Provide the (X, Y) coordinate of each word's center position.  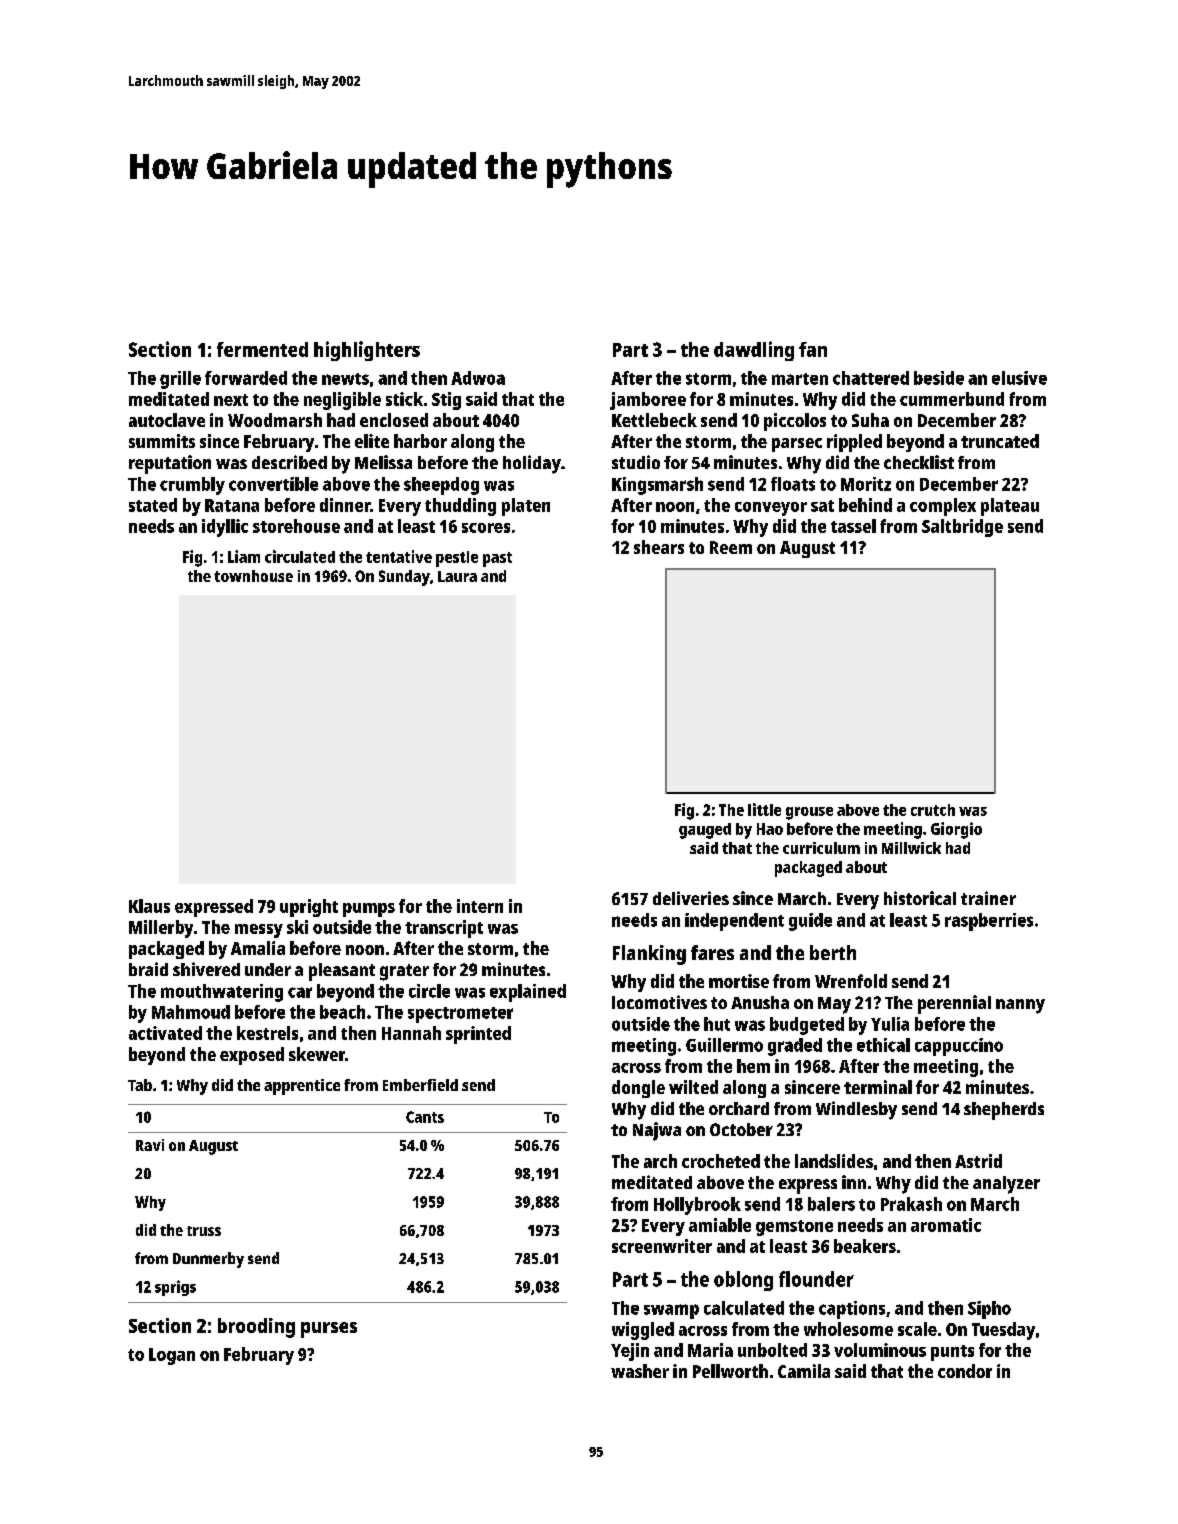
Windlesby (856, 1110)
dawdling (754, 351)
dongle (638, 1089)
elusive (1019, 378)
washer (640, 1371)
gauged (705, 831)
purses (329, 1330)
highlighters (367, 351)
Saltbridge (962, 528)
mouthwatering (222, 993)
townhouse (253, 576)
